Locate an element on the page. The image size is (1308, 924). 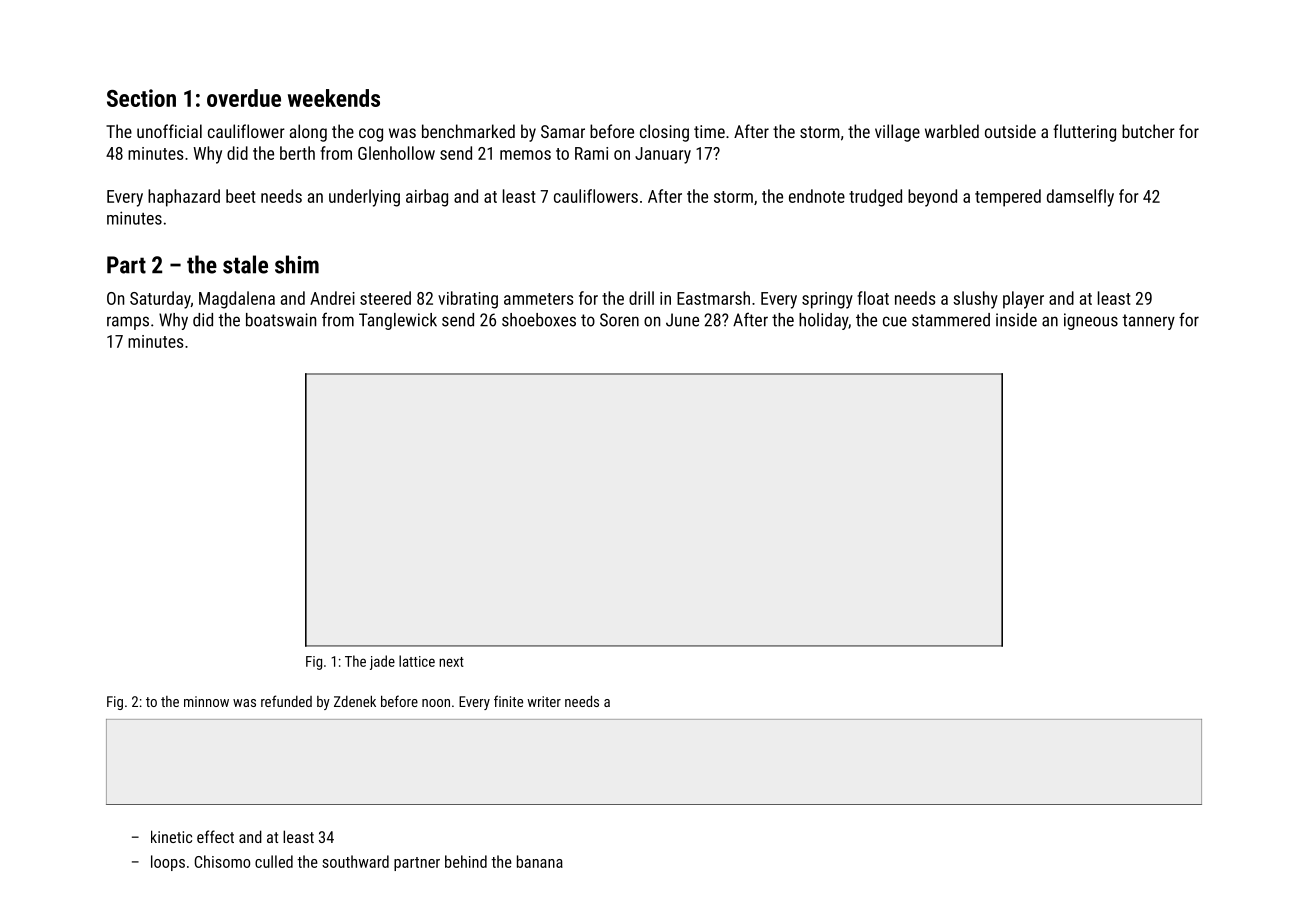
time is located at coordinates (709, 131).
